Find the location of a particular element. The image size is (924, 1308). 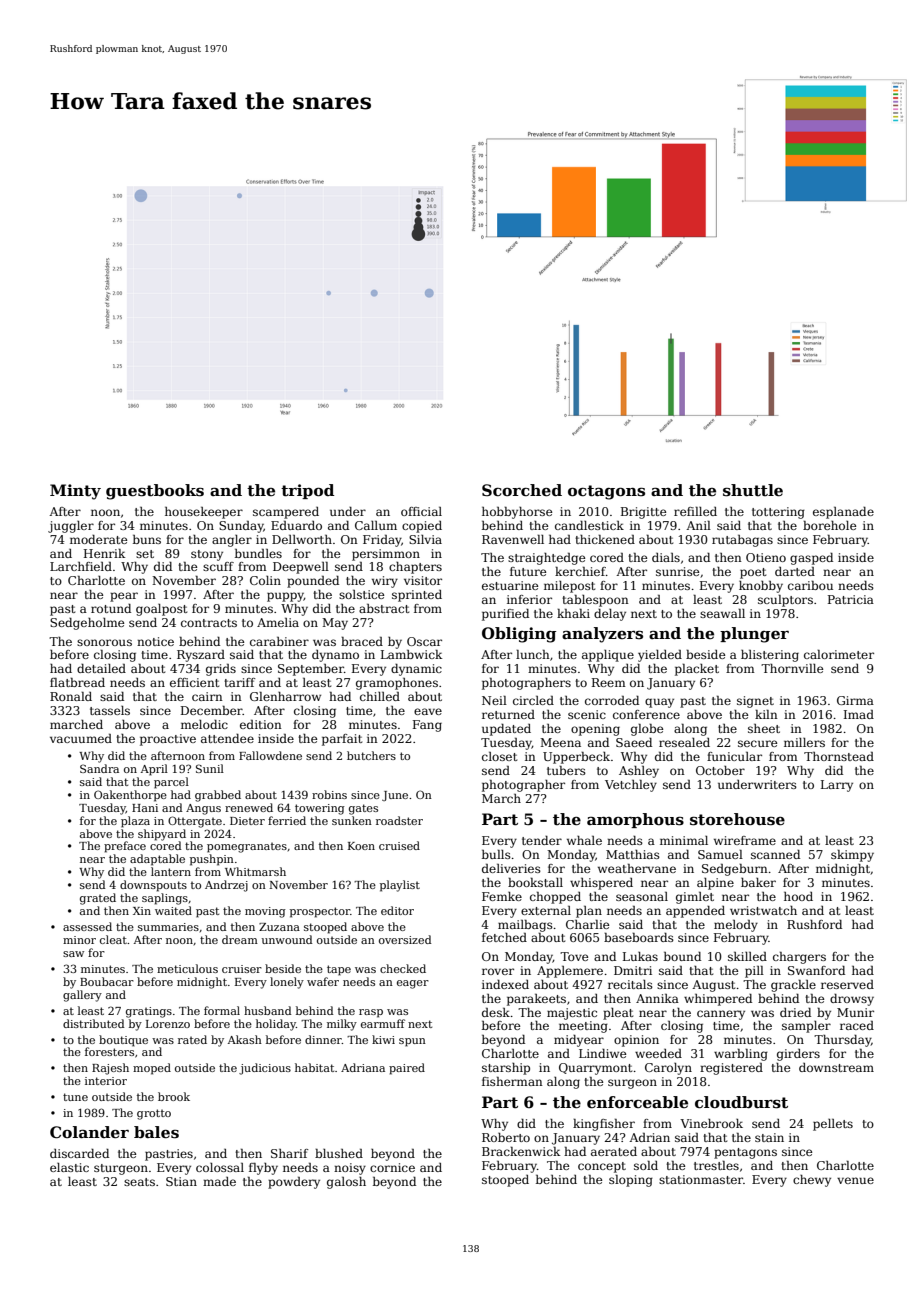

placket is located at coordinates (697, 670).
